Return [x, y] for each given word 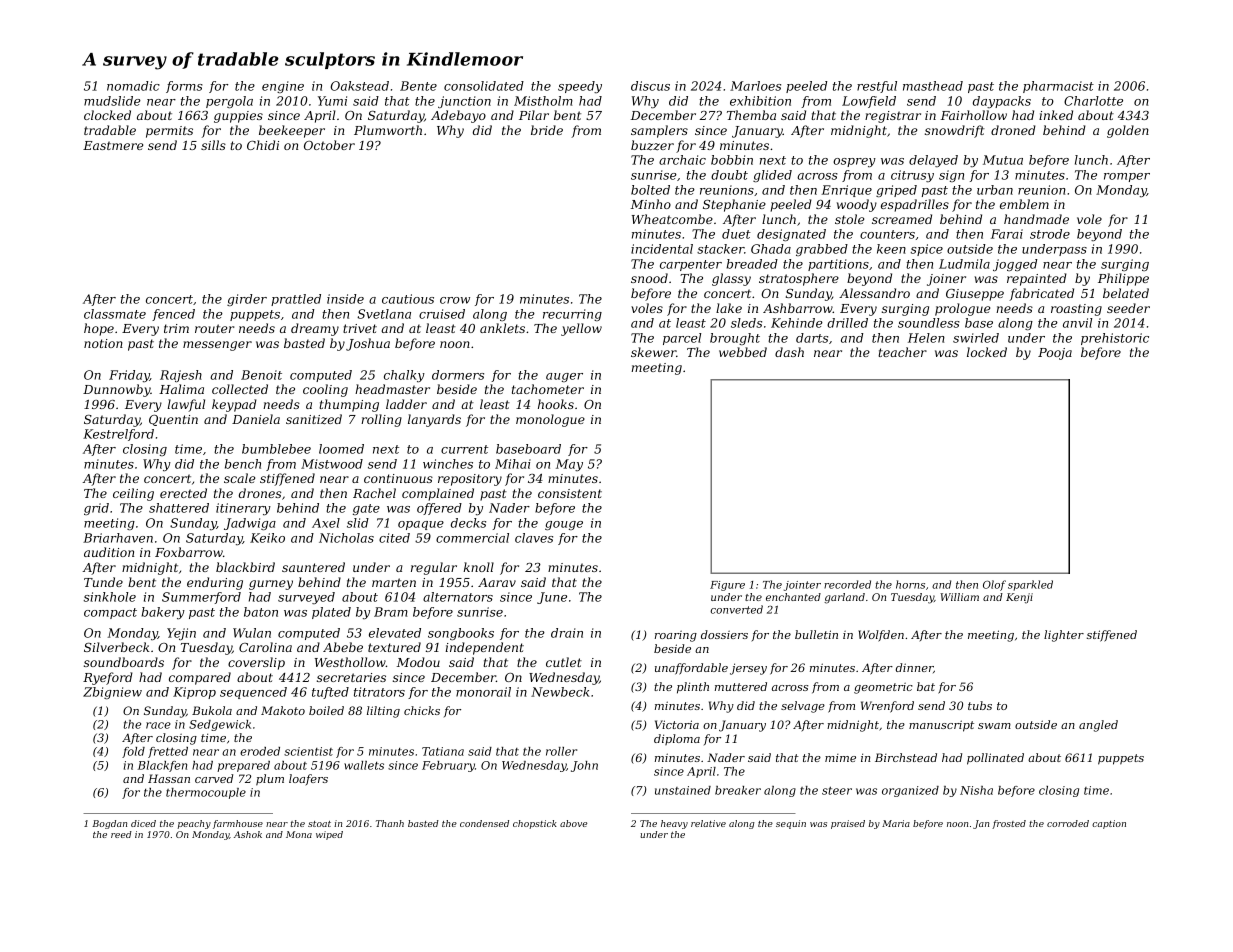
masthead [933, 86]
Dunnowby [117, 390]
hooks [556, 404]
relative [708, 823]
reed [121, 834]
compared [200, 678]
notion [103, 343]
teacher [902, 352]
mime [840, 758]
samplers [659, 131]
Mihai [513, 464]
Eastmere [113, 145]
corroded [1068, 823]
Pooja [1055, 354]
